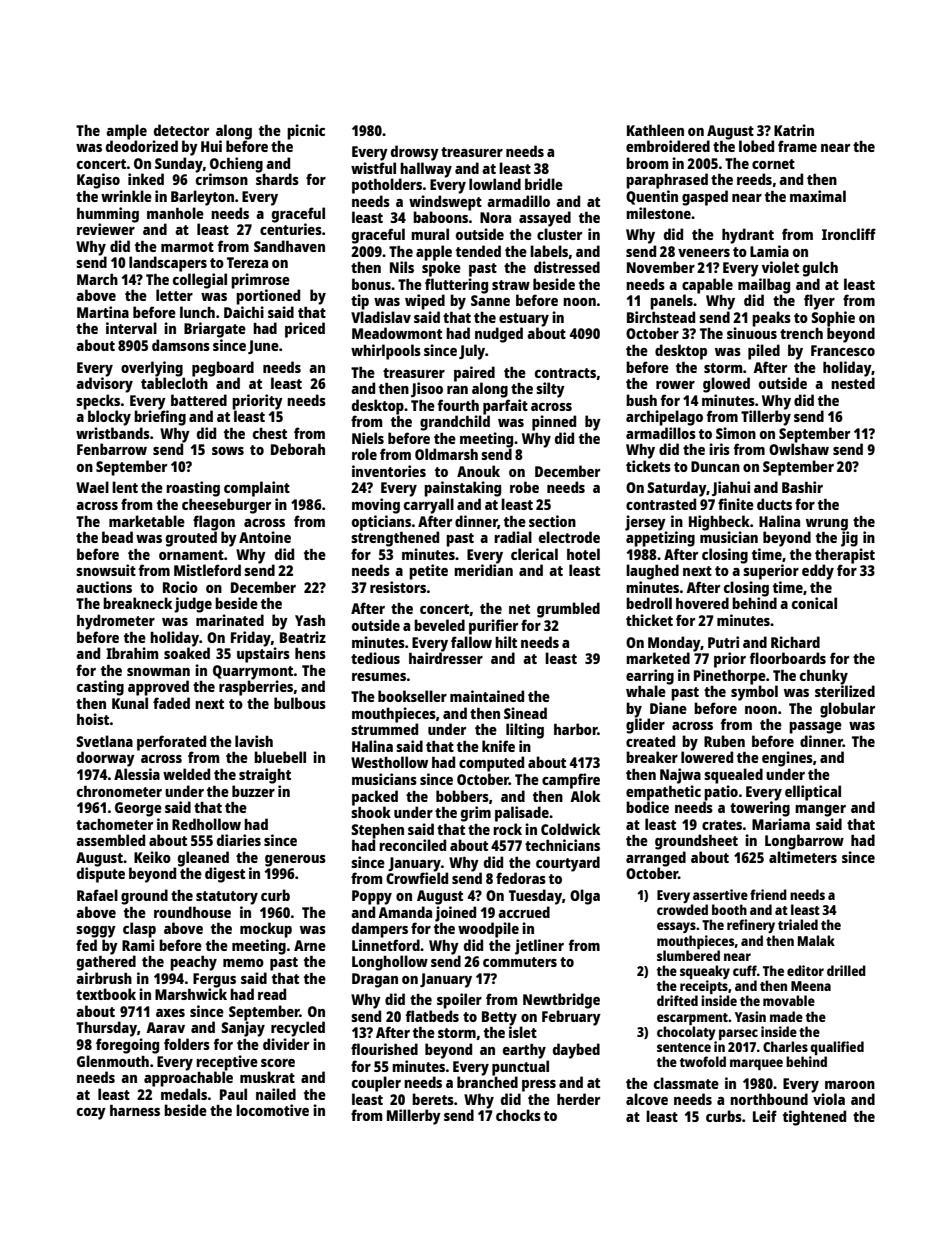 The width and height of the page is (952, 1233). What do you see at coordinates (585, 897) in the page?
I see `Olga` at bounding box center [585, 897].
